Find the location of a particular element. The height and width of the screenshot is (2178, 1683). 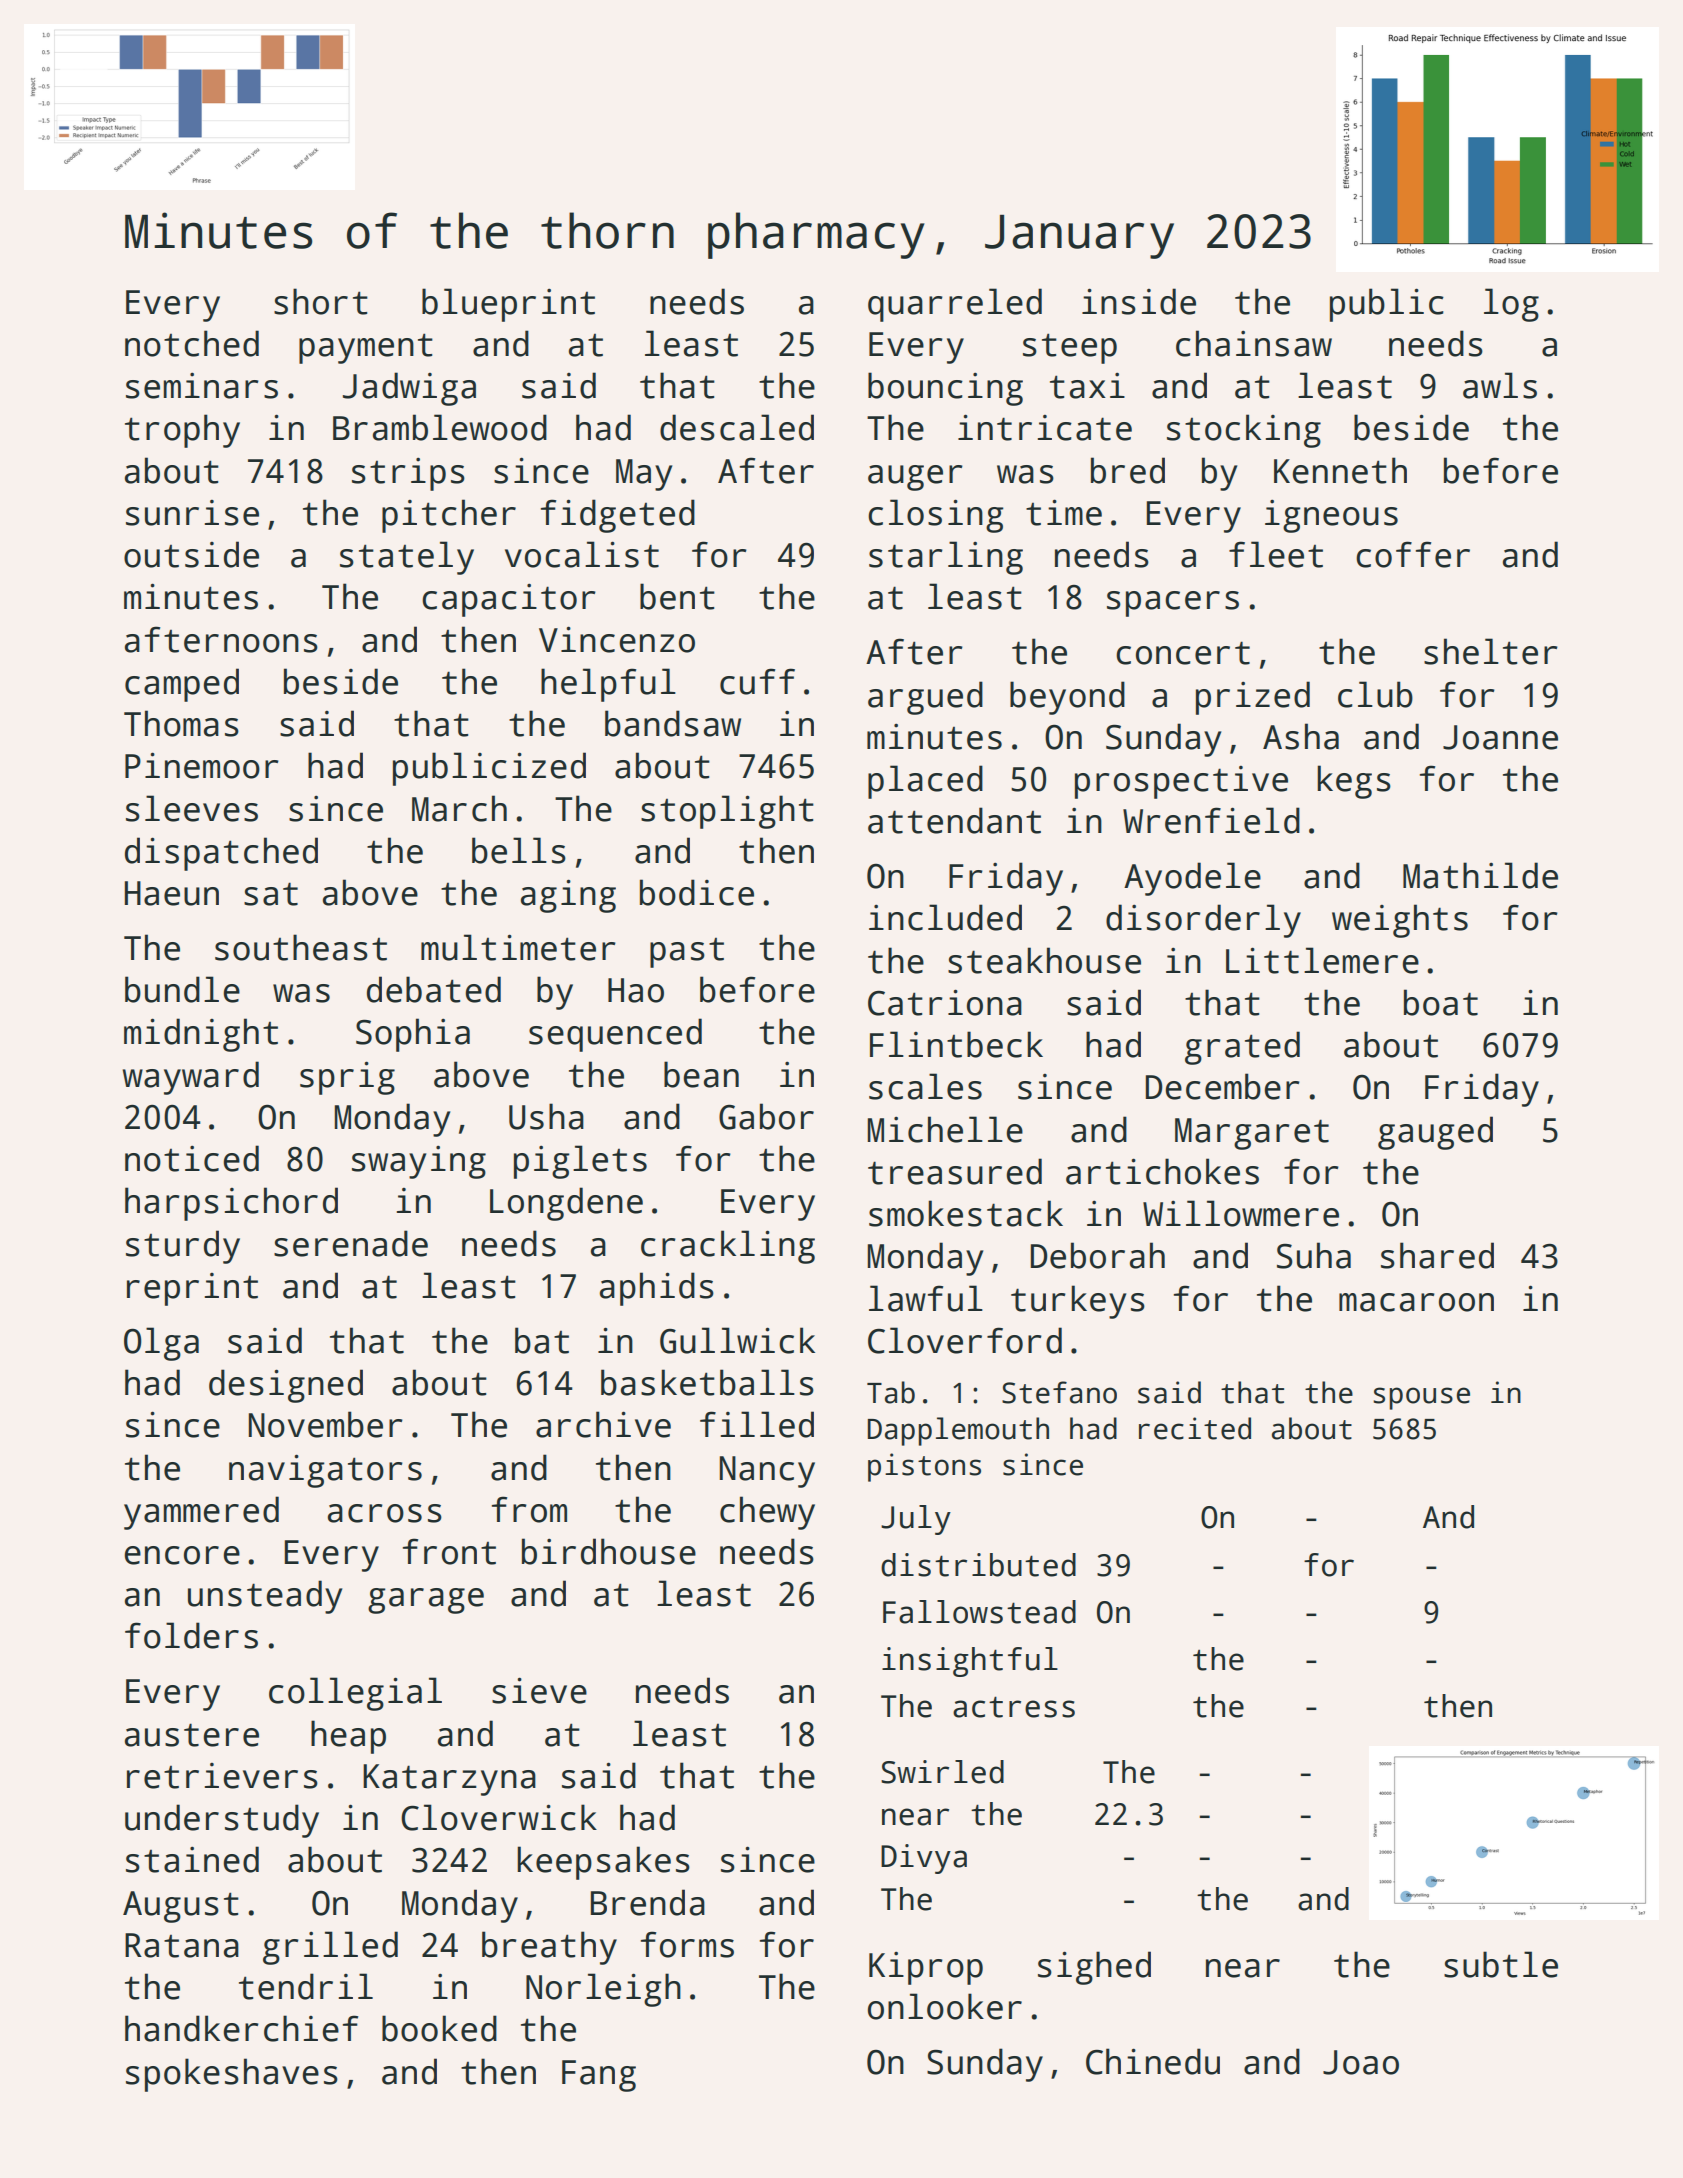

birdhouse is located at coordinates (609, 1551).
